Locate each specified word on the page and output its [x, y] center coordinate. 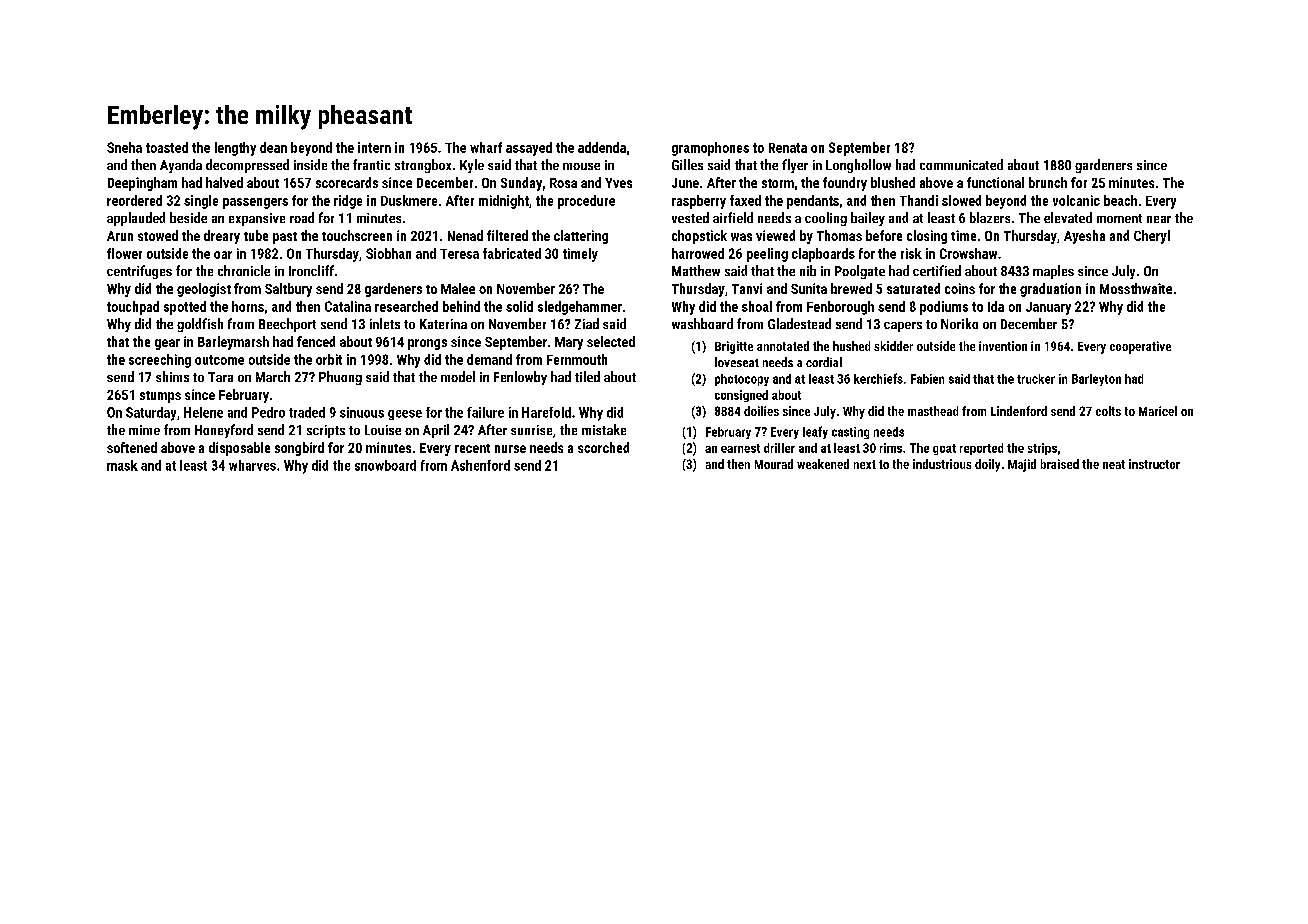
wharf [486, 147]
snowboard [385, 465]
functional [995, 182]
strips [1042, 449]
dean [273, 147]
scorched [603, 447]
